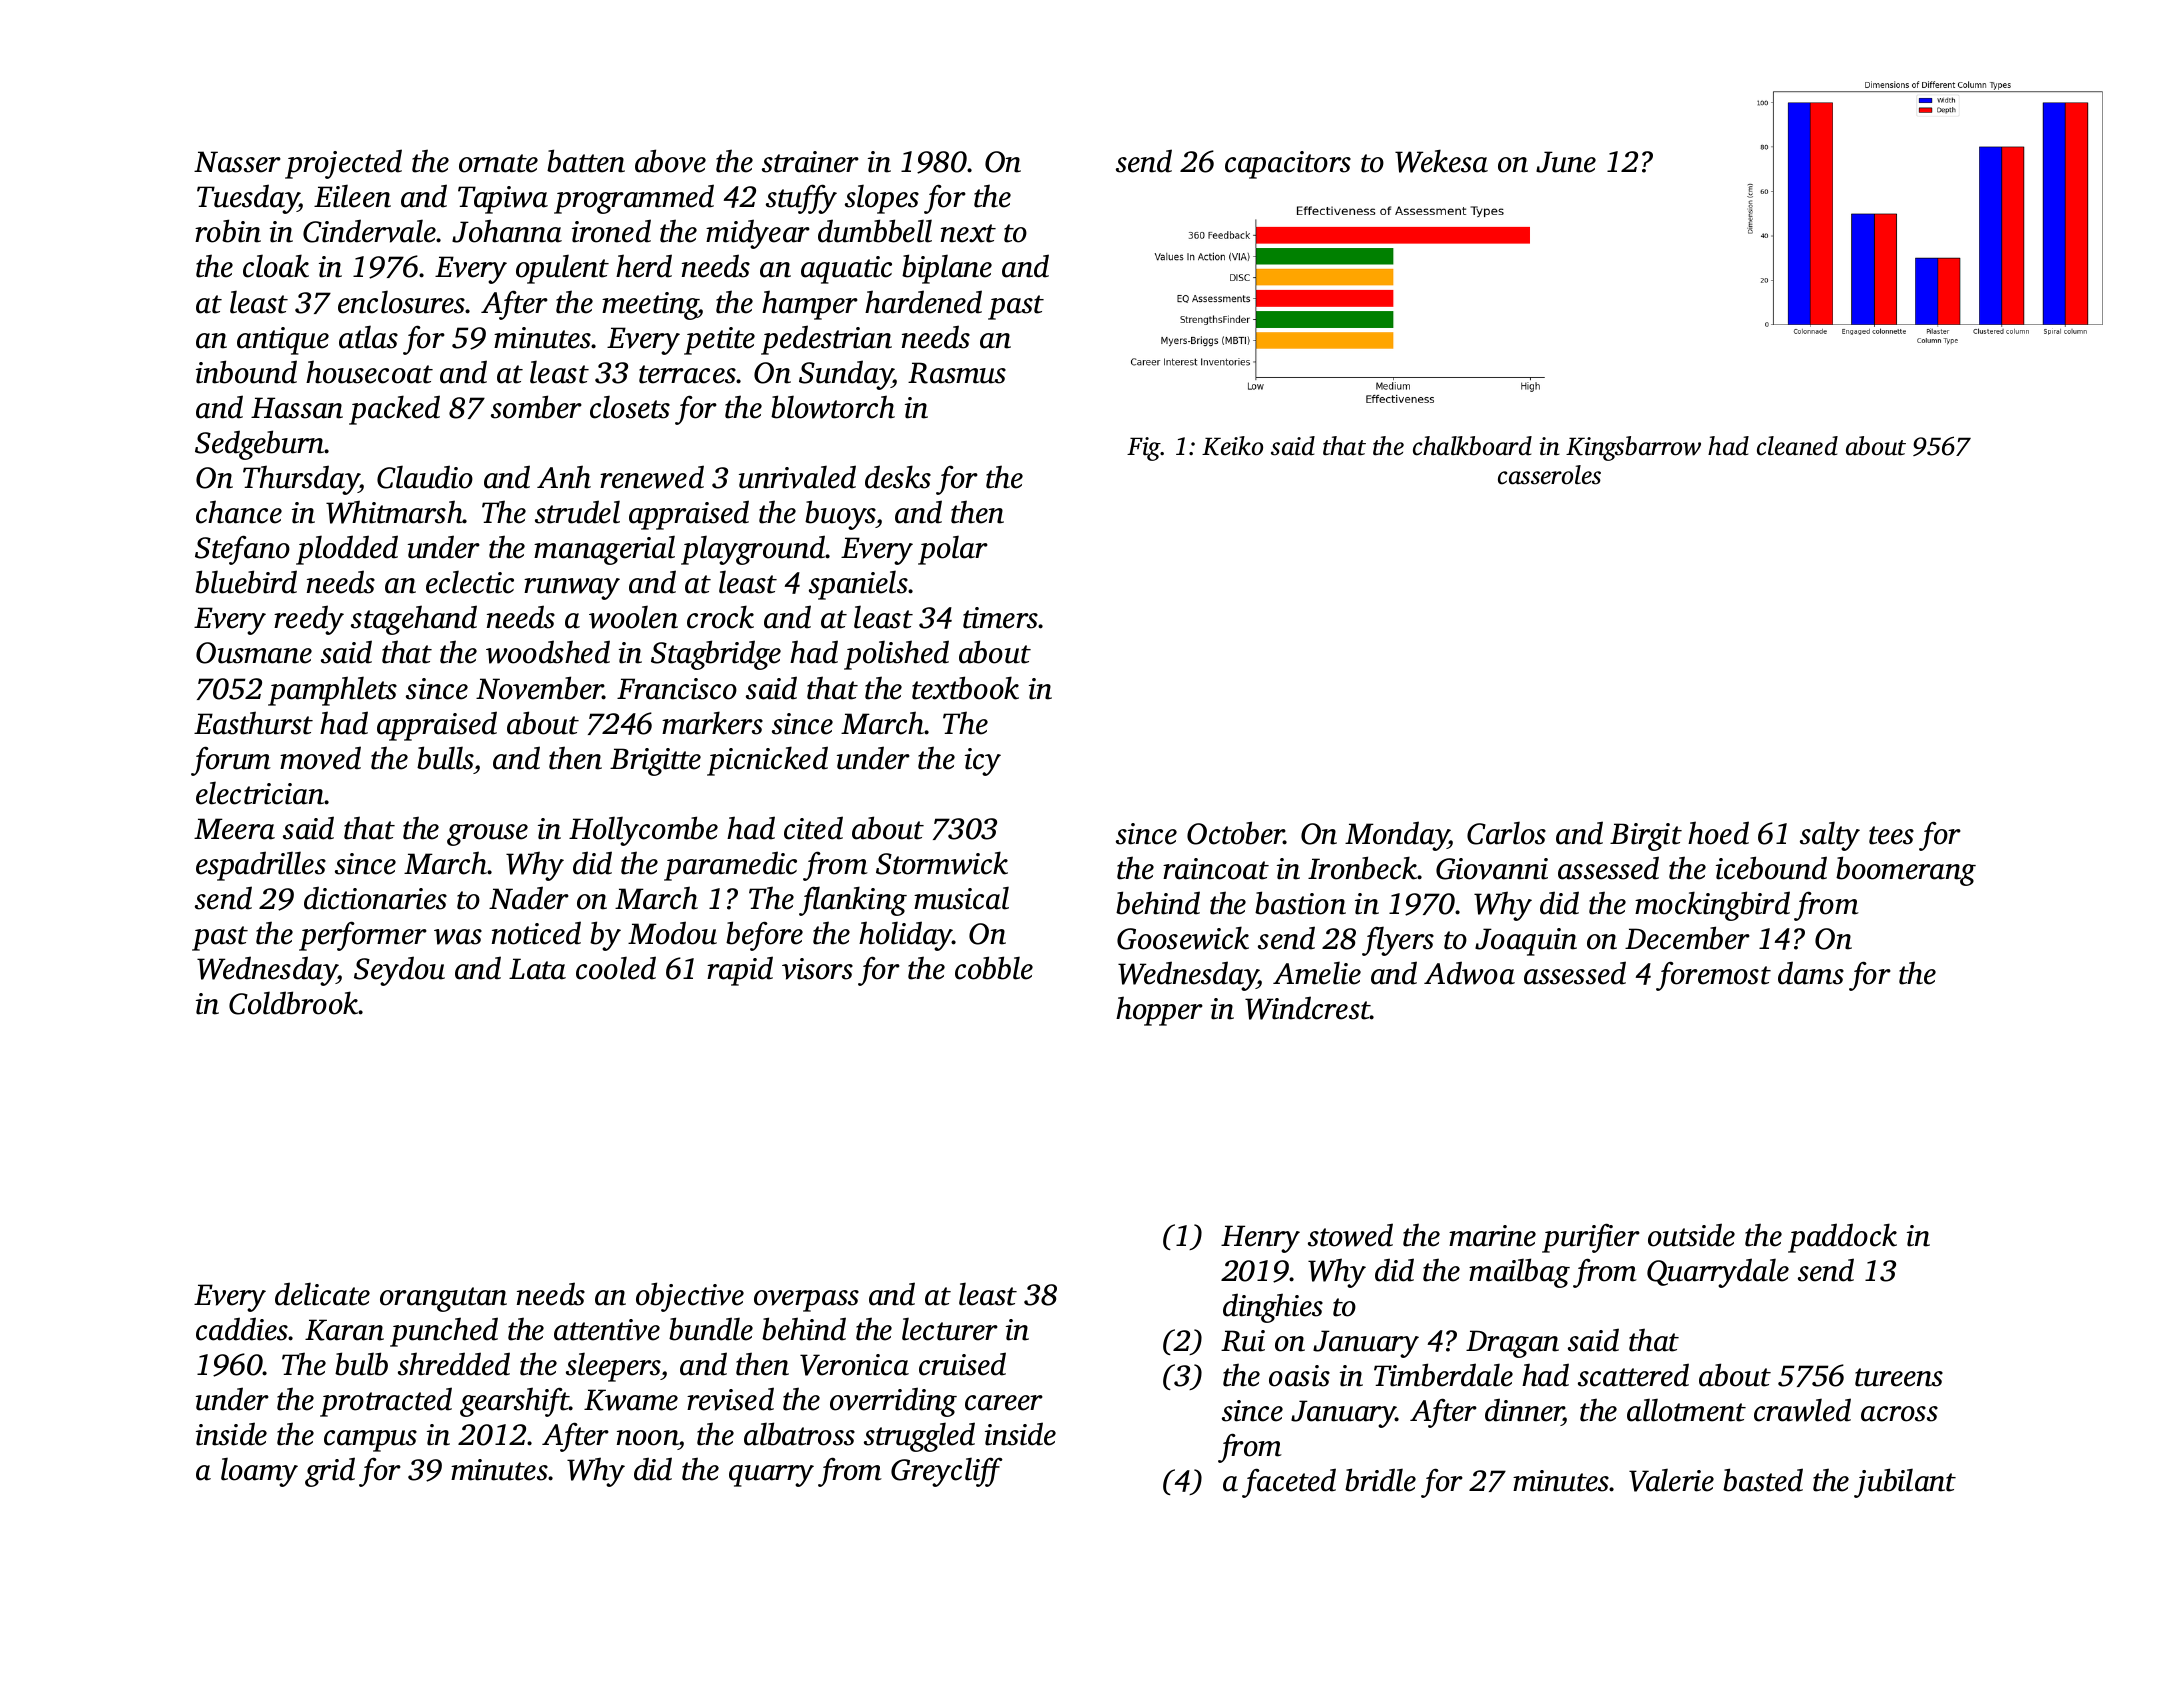  I want to click on buoys, so click(840, 515).
